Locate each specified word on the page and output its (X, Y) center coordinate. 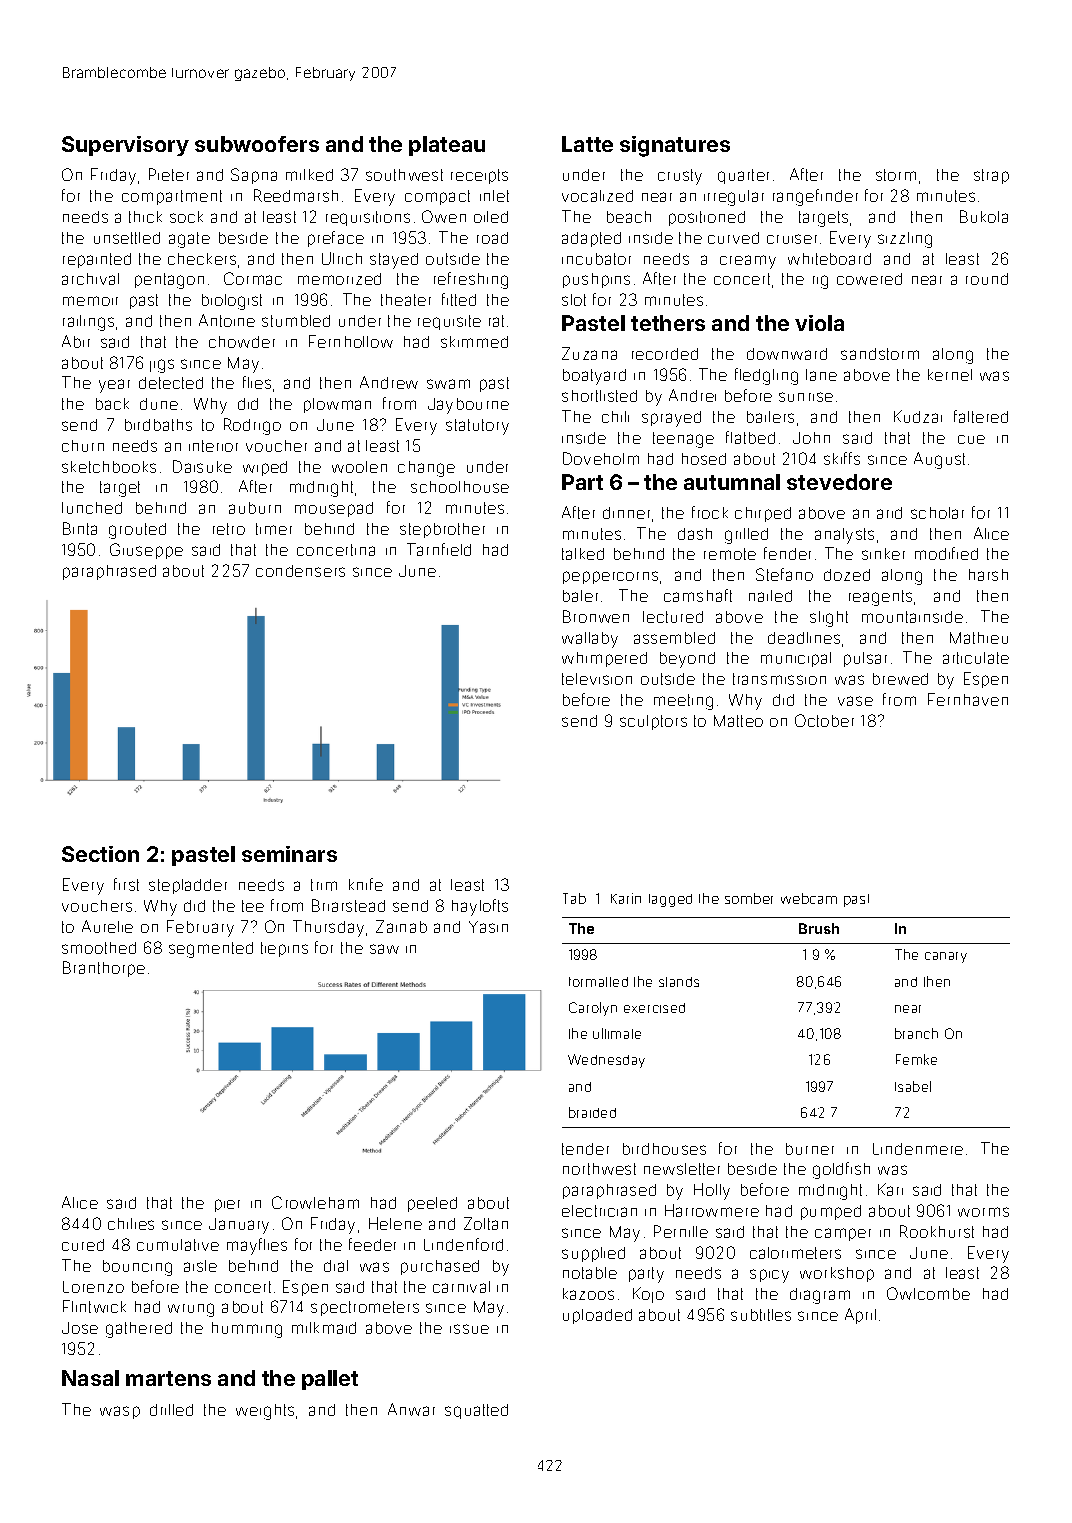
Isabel (913, 1086)
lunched (92, 508)
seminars (289, 854)
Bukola (984, 216)
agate (189, 240)
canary (946, 957)
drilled (171, 1410)
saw (384, 949)
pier (227, 1205)
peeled (432, 1204)
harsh (988, 575)
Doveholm (601, 458)
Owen (444, 216)
